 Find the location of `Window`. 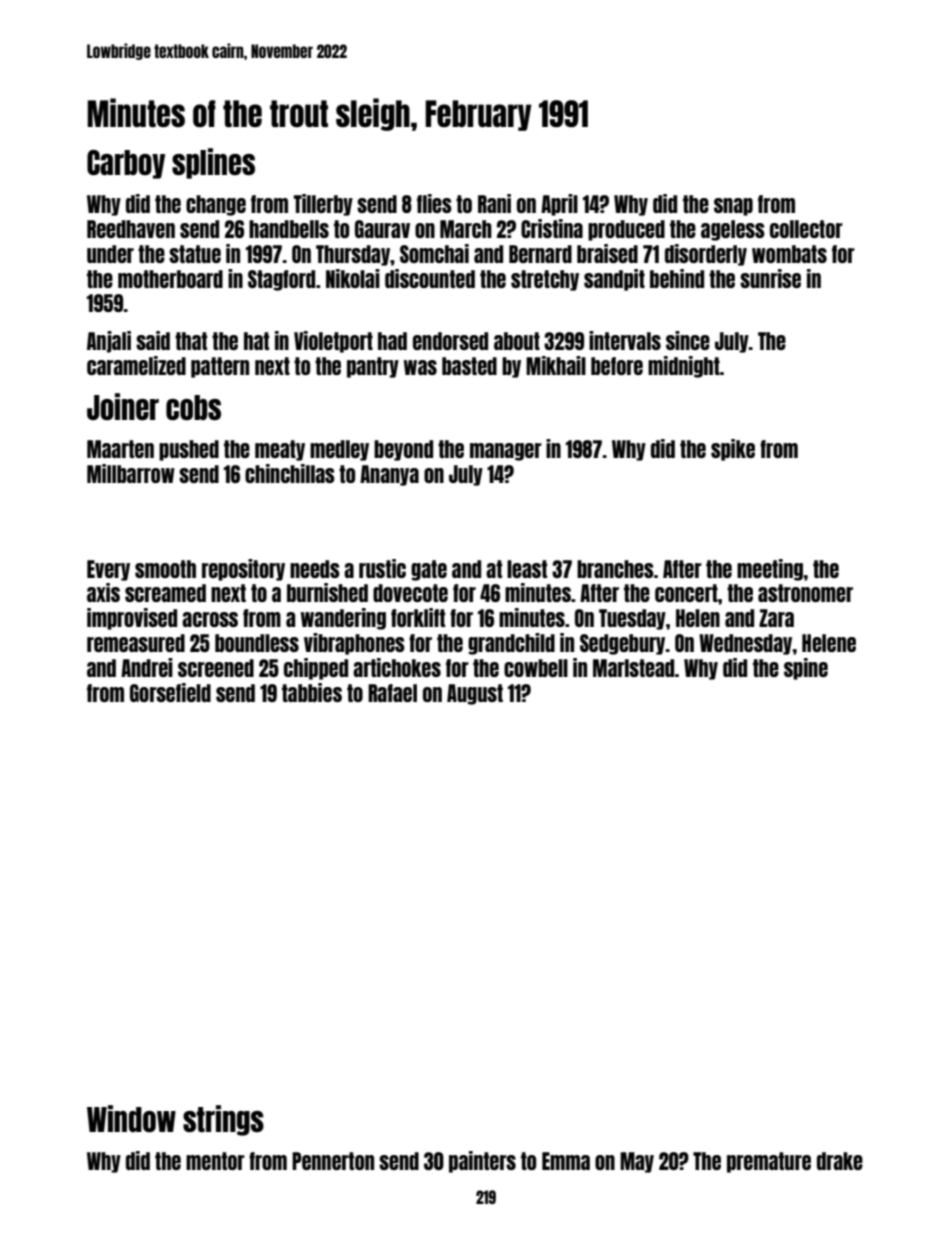

Window is located at coordinates (131, 1118).
